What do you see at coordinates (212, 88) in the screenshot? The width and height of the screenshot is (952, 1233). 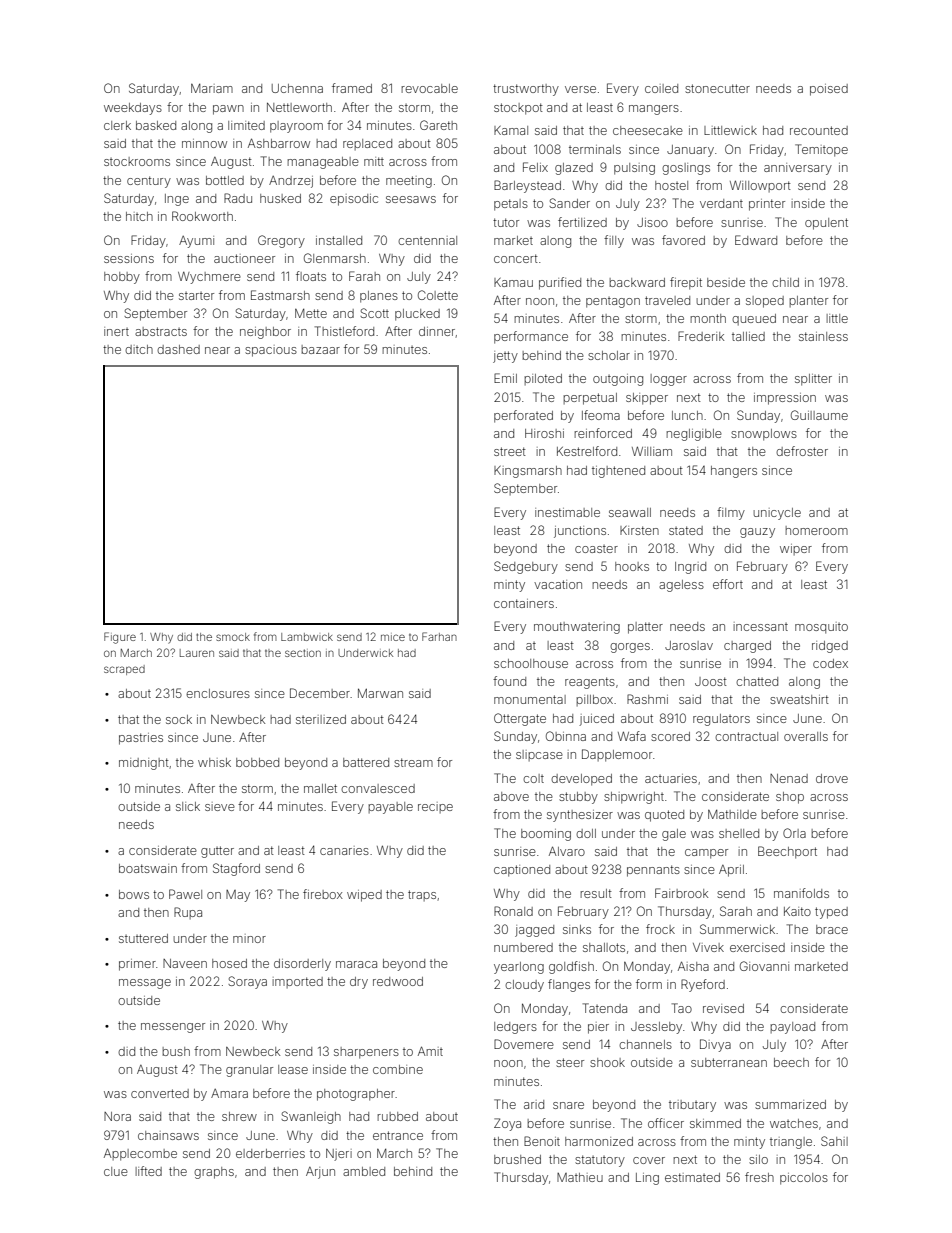 I see `Mariam` at bounding box center [212, 88].
